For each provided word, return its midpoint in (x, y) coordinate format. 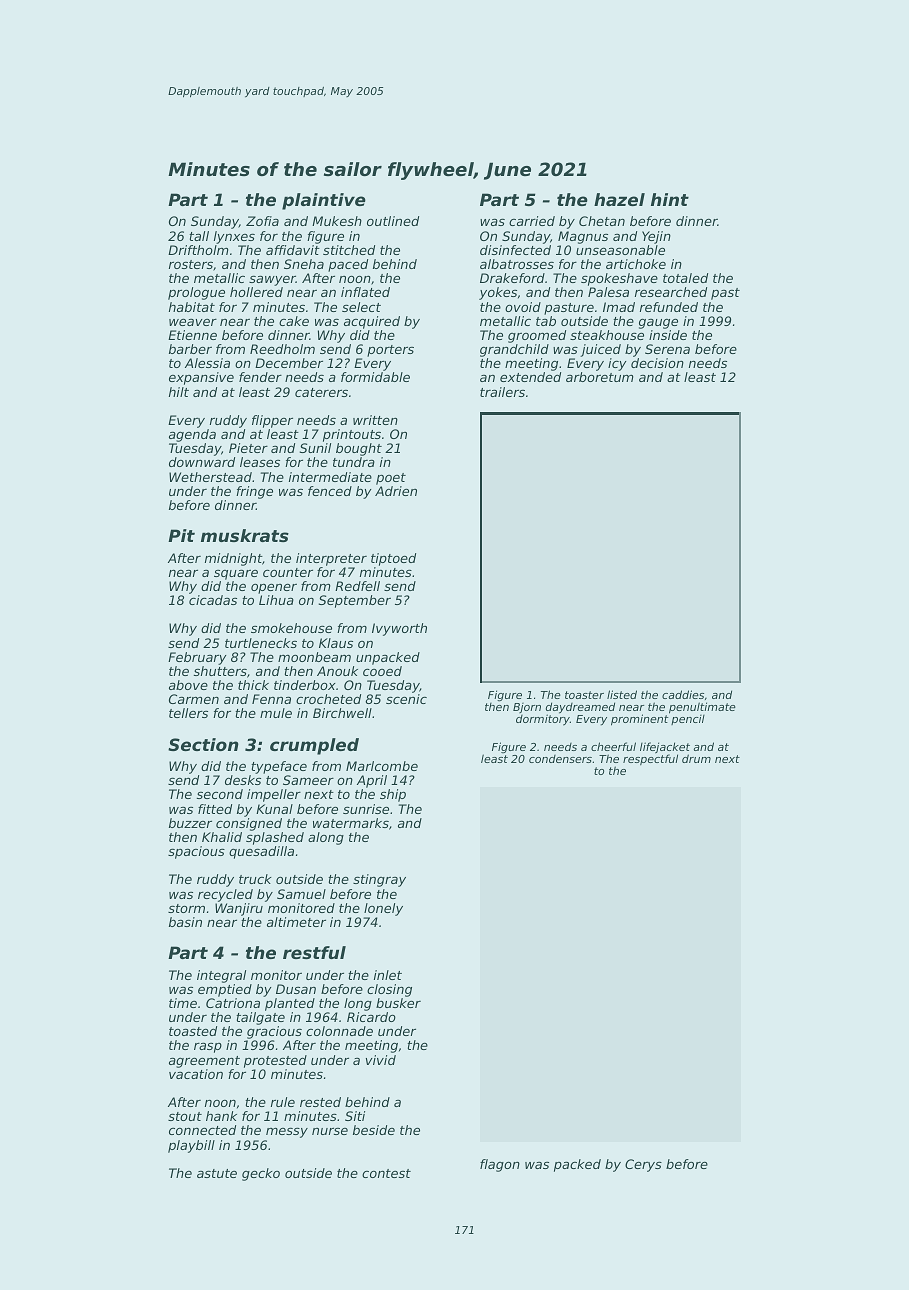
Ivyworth (399, 629)
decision (657, 363)
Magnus (583, 237)
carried (532, 221)
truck (255, 879)
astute (217, 1173)
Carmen (194, 699)
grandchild (514, 350)
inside (668, 335)
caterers (321, 392)
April (372, 781)
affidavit (293, 250)
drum (696, 758)
